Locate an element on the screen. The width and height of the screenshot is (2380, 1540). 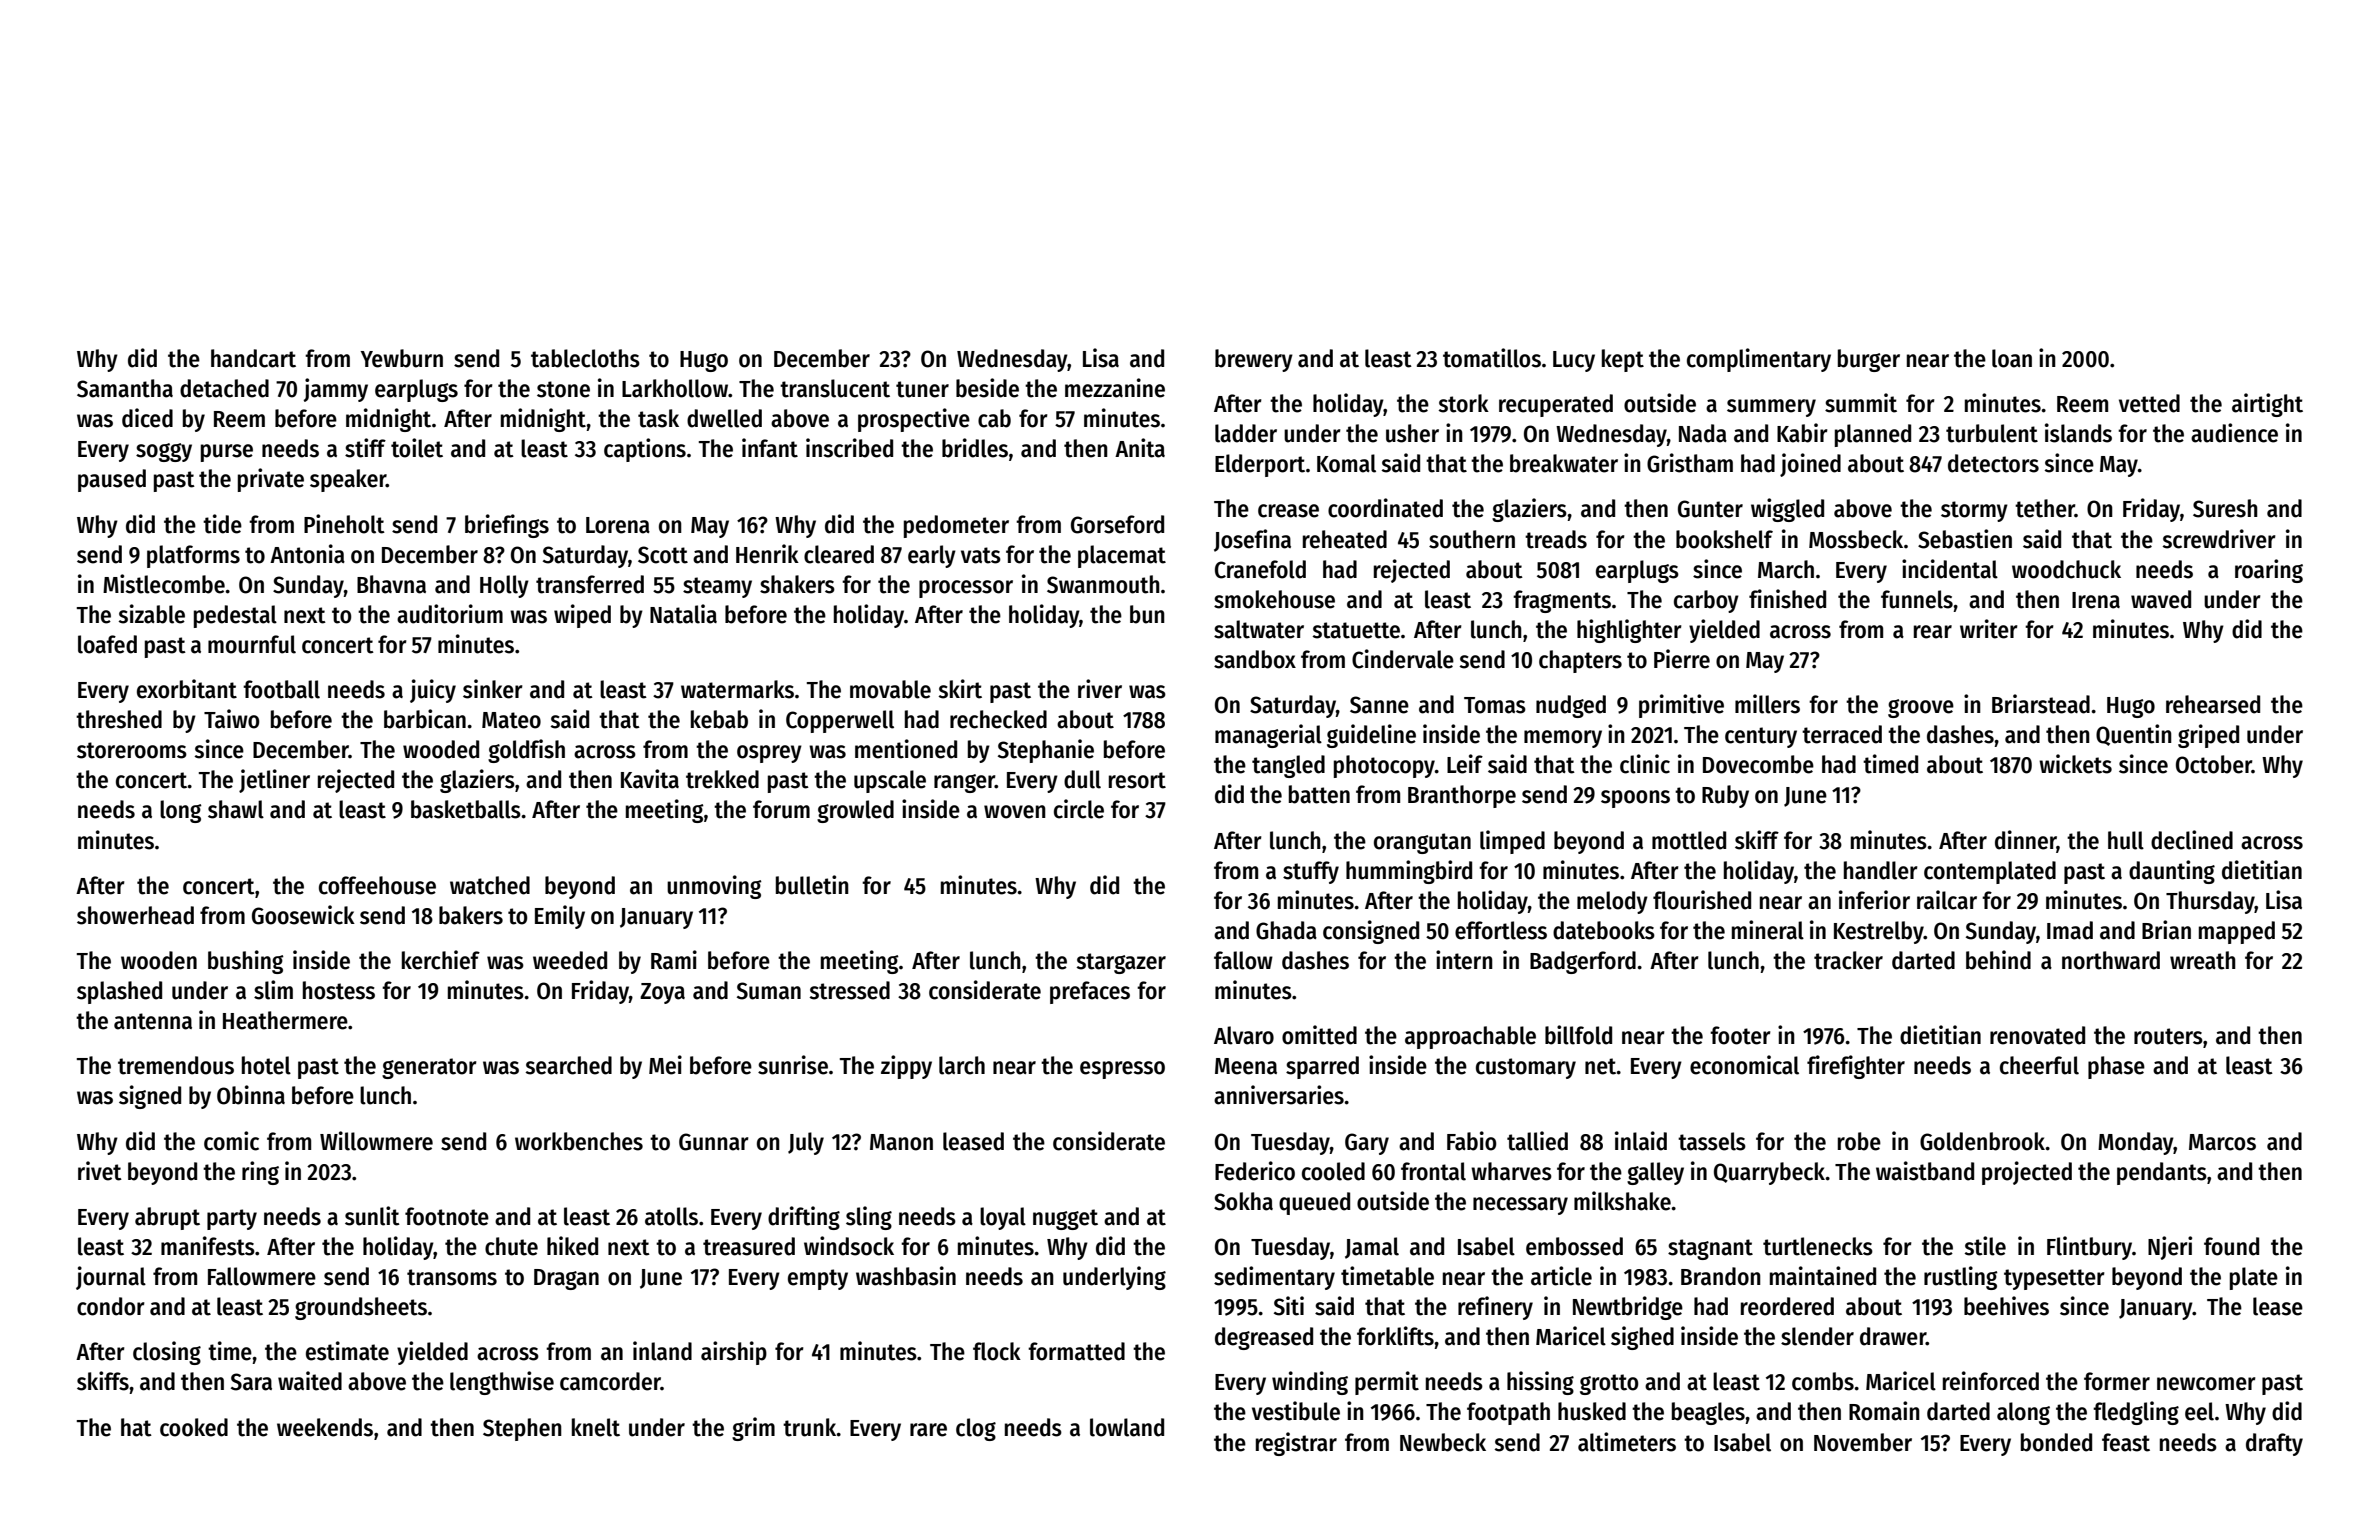
atolls is located at coordinates (671, 1216).
